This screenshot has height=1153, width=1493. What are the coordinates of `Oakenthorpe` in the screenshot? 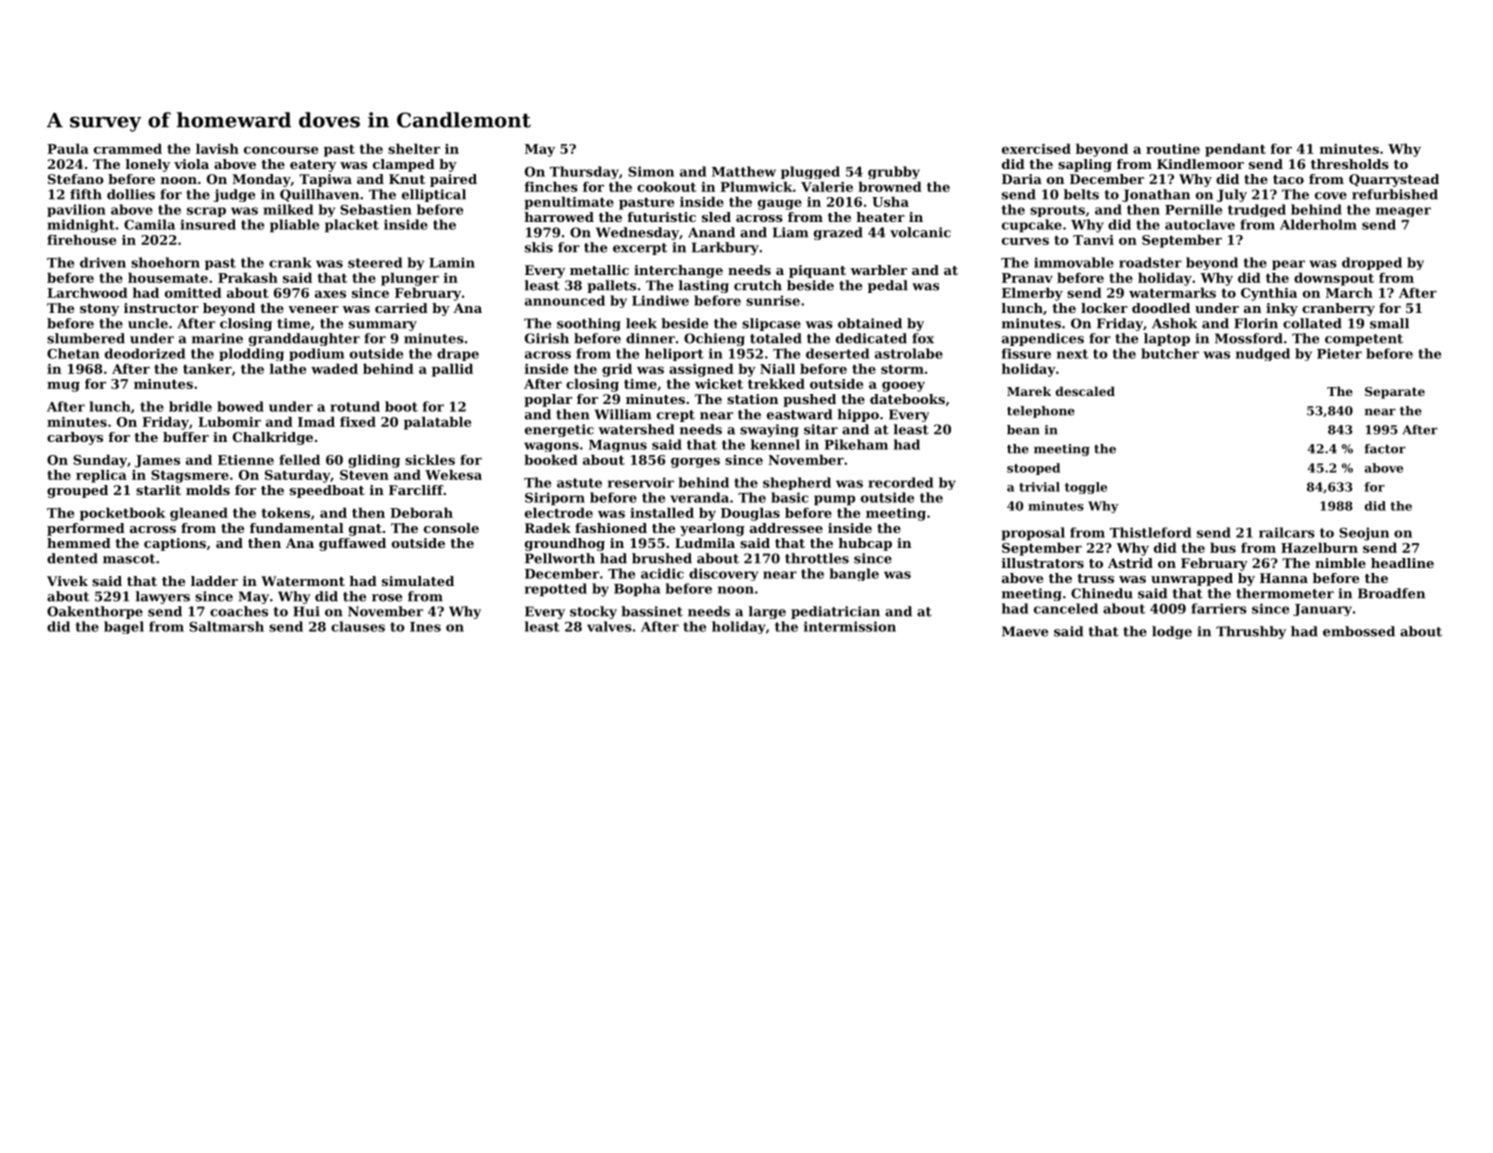 It's located at (95, 612).
